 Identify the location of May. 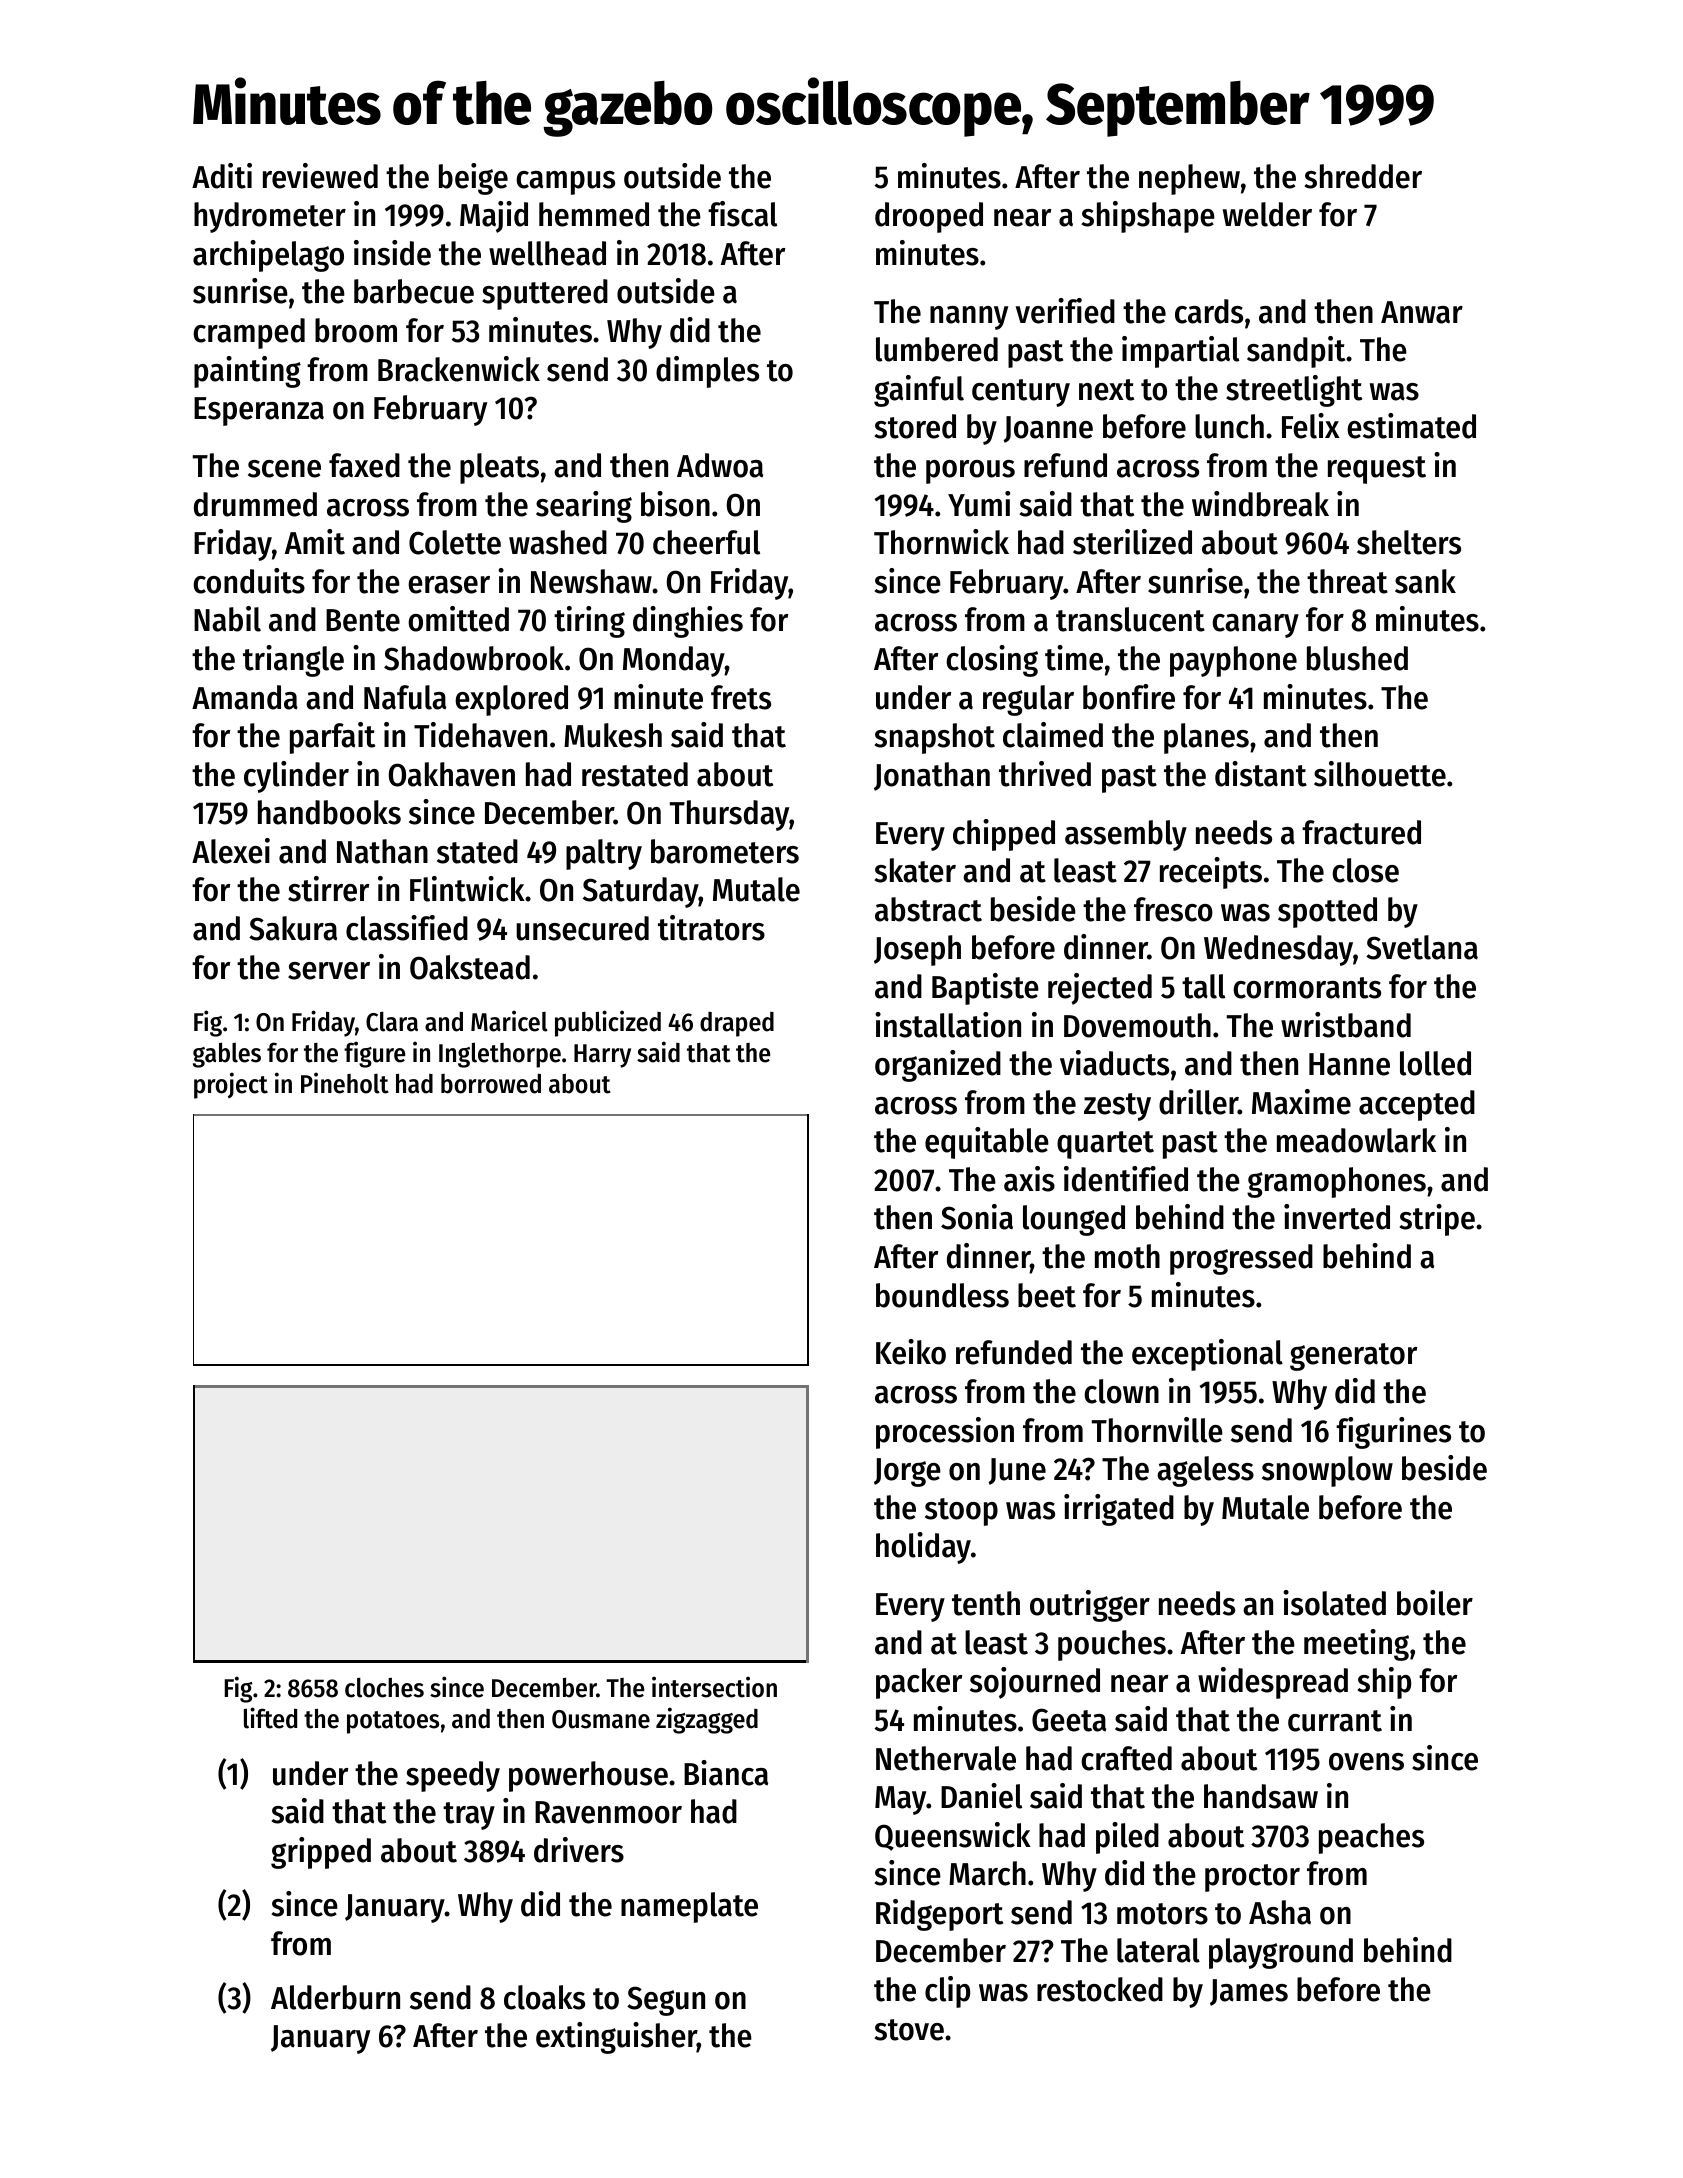
(901, 1800).
